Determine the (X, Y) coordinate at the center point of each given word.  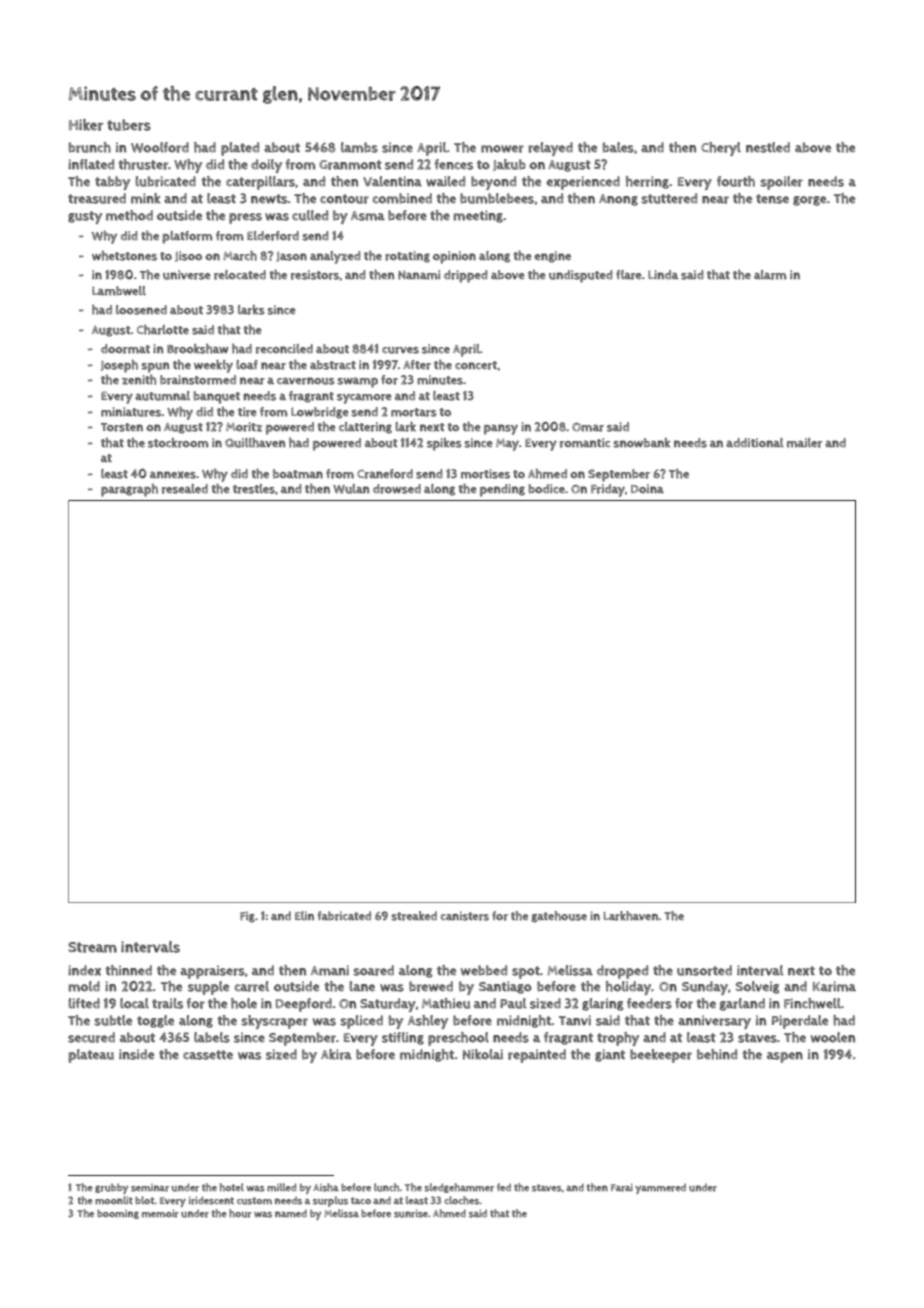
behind (717, 1054)
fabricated (344, 916)
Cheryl (721, 149)
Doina (647, 489)
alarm (770, 275)
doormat (125, 349)
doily (266, 166)
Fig (247, 917)
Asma (368, 216)
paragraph (129, 490)
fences (453, 164)
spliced (361, 1022)
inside (136, 1054)
